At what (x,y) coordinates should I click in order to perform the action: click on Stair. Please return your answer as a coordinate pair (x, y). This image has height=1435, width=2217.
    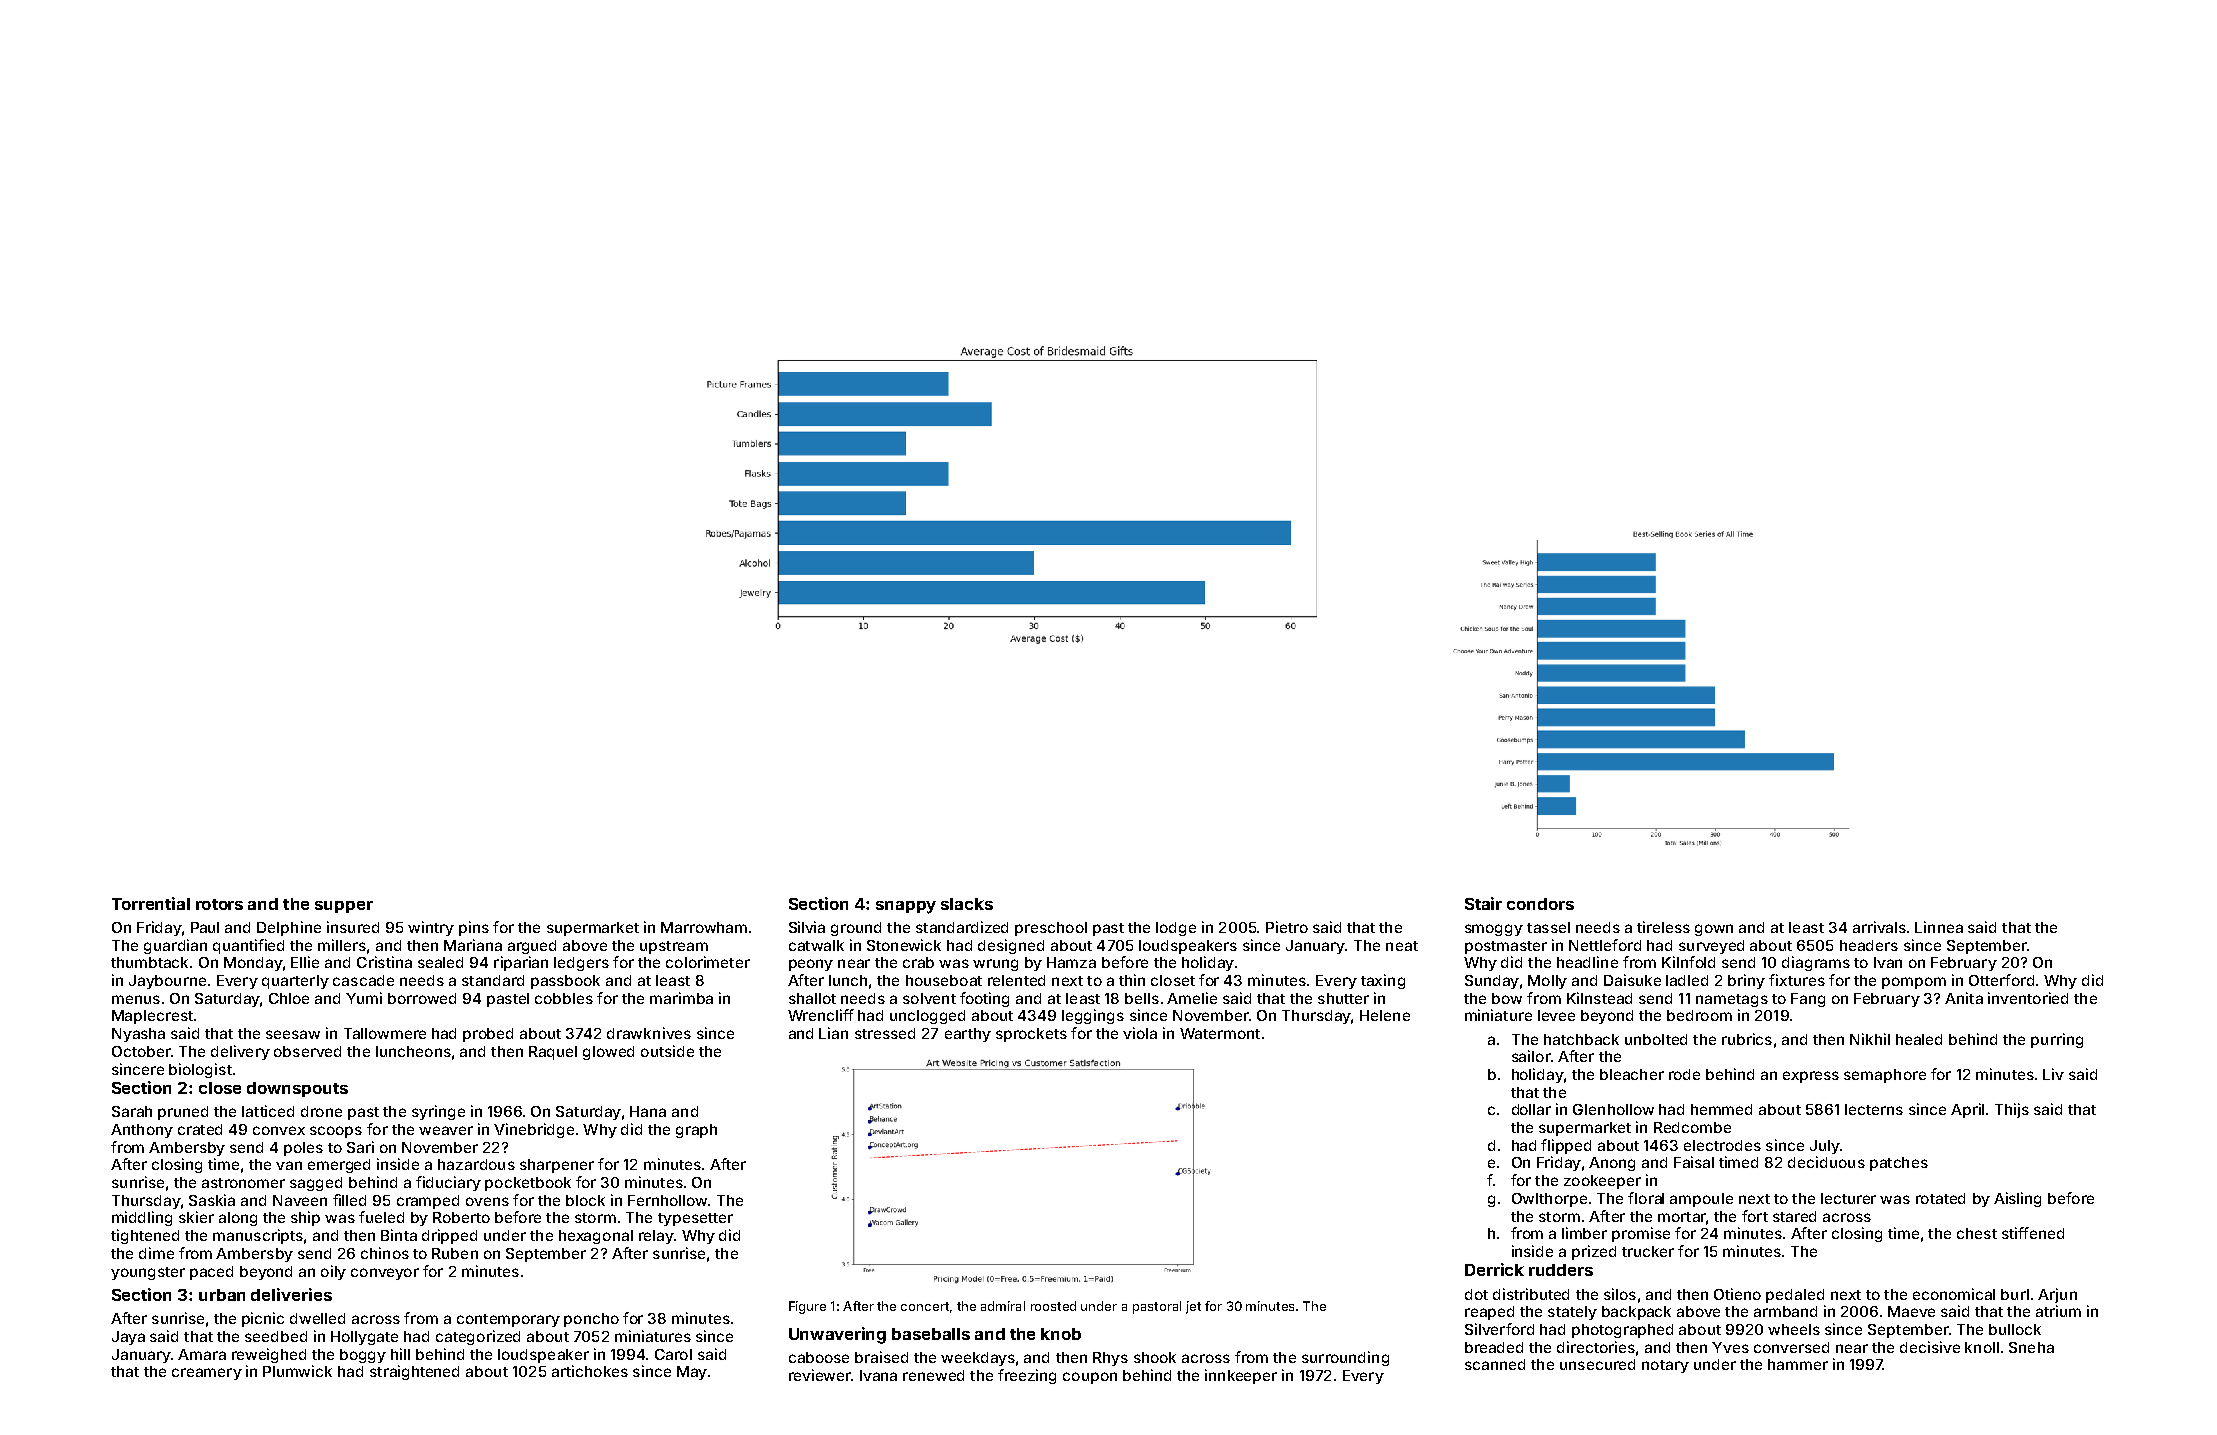
    Looking at the image, I should click on (1483, 903).
